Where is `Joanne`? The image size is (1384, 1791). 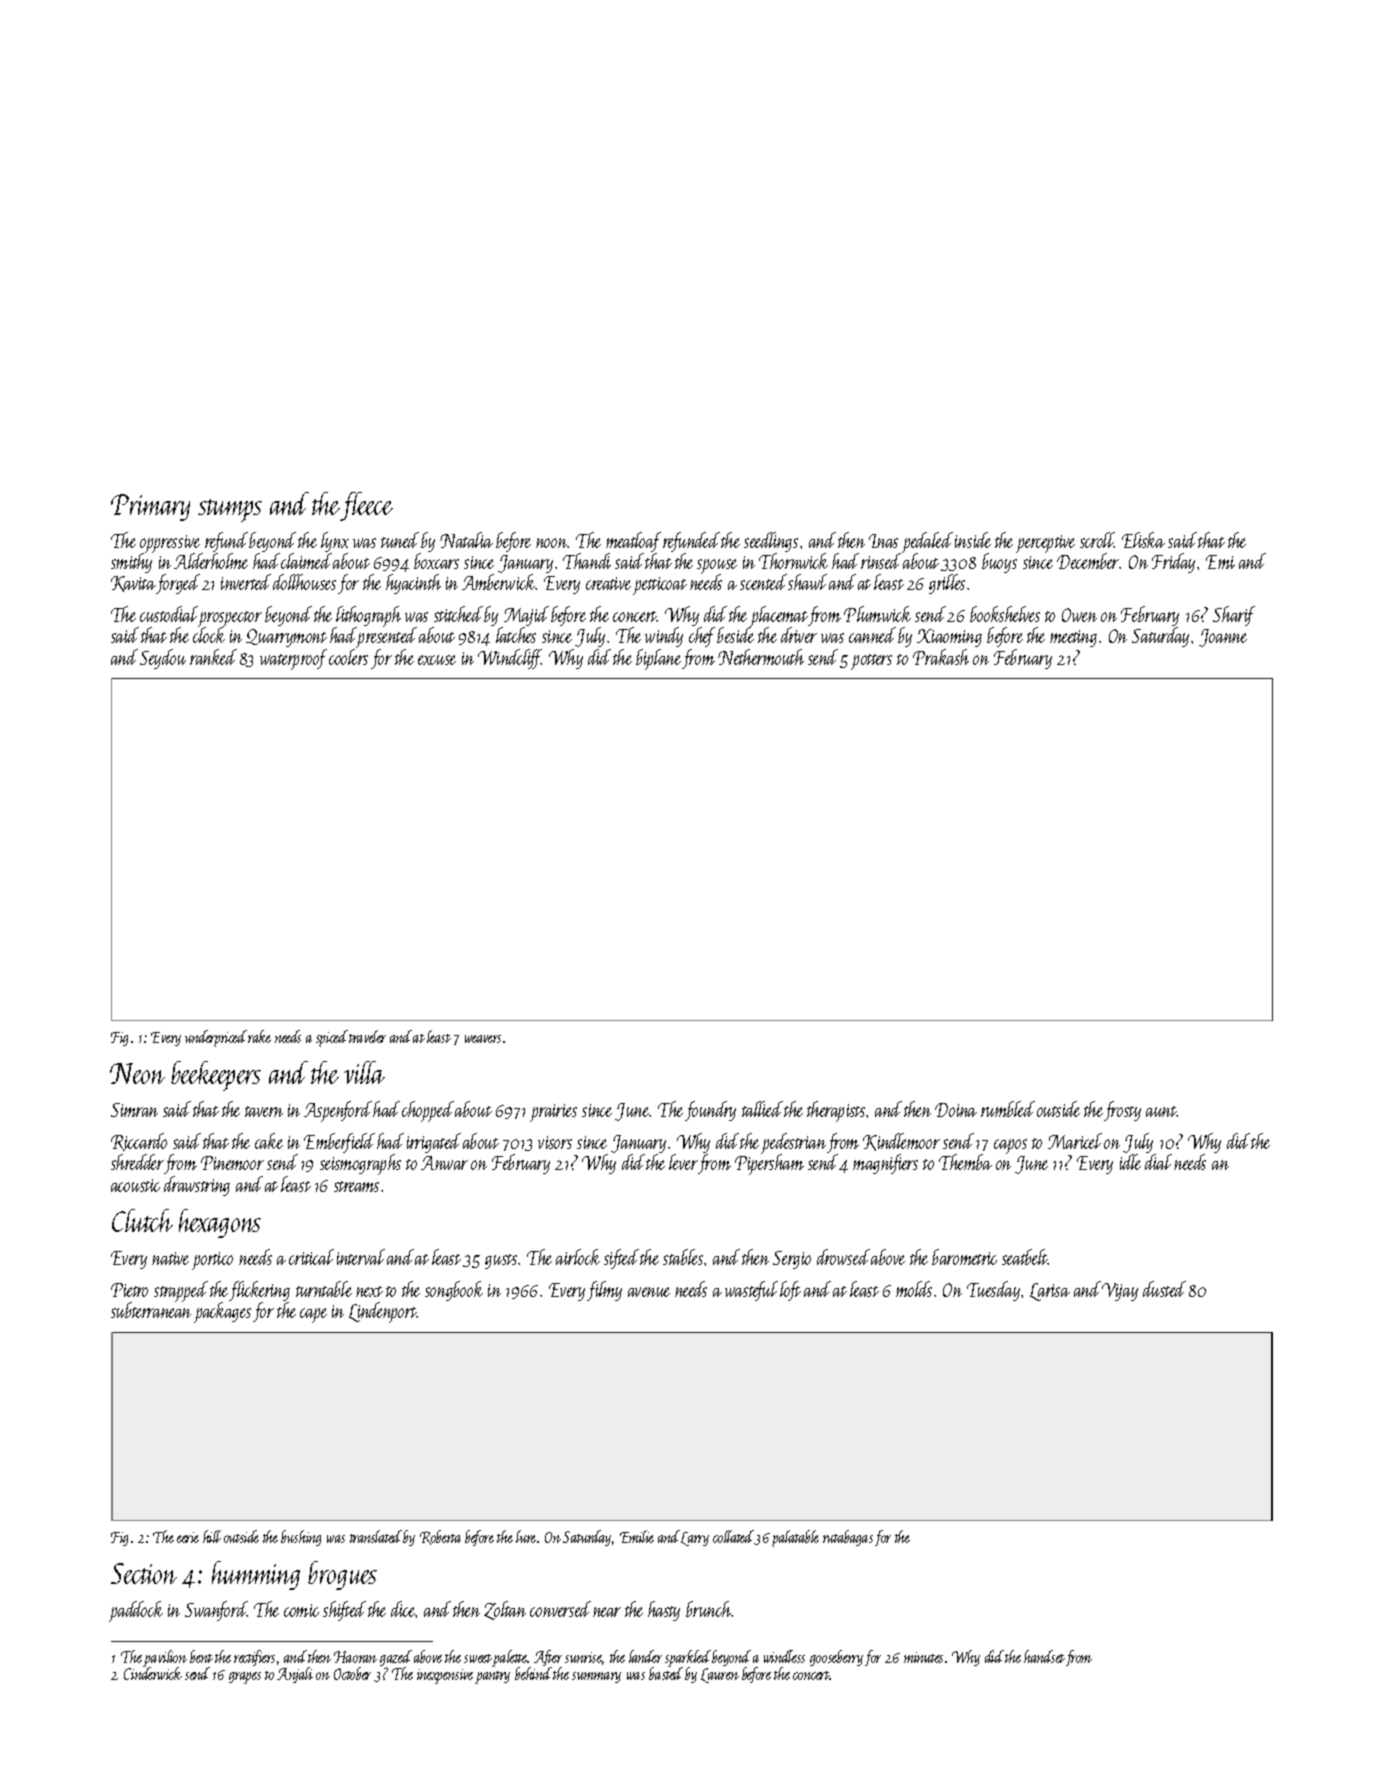
Joanne is located at coordinates (1223, 638).
